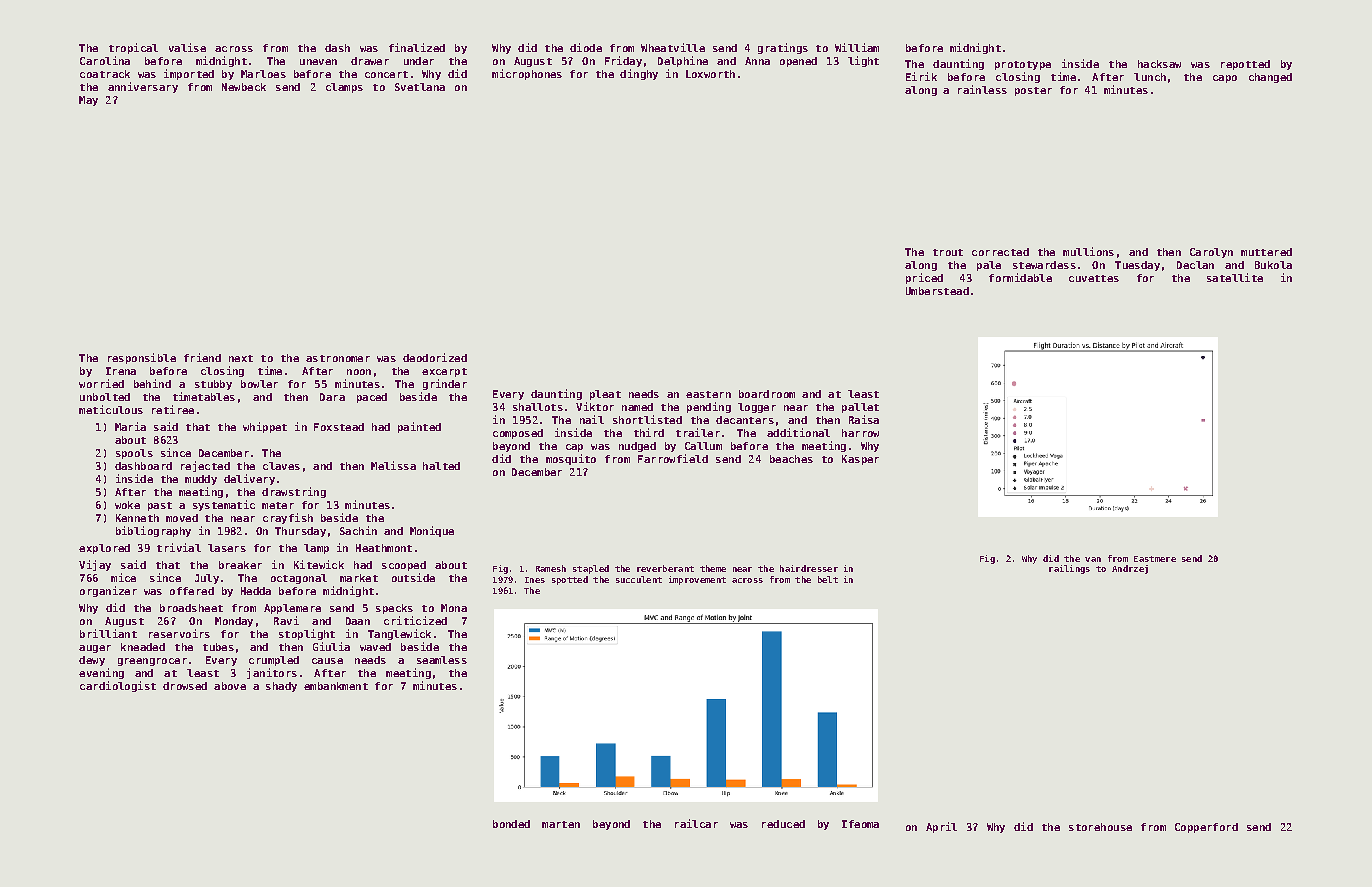  Describe the element at coordinates (1069, 569) in the screenshot. I see `railings` at that location.
